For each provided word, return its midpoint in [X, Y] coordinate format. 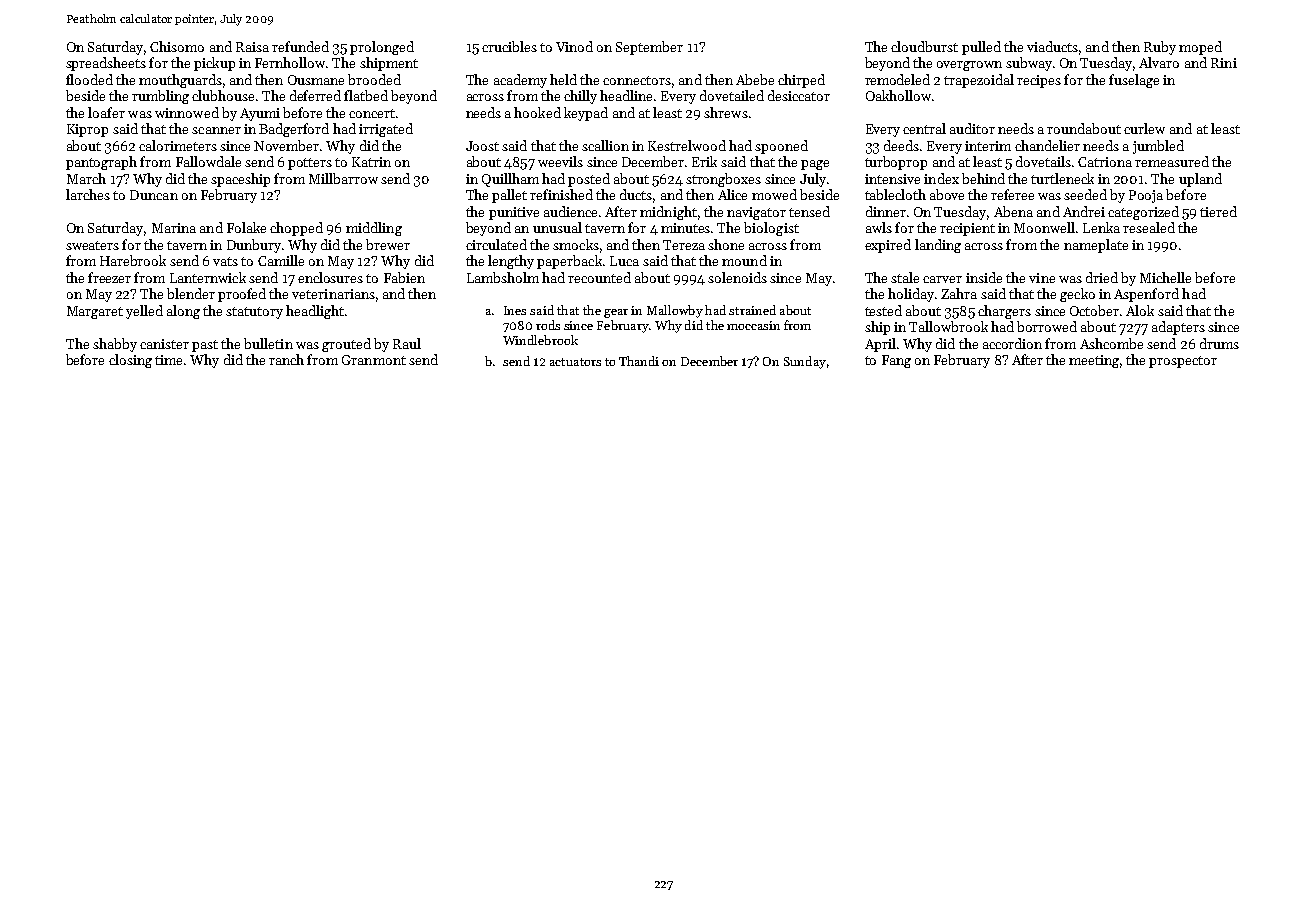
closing [130, 361]
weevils [560, 161]
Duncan [154, 195]
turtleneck [1062, 178]
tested [883, 310]
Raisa [252, 47]
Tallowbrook [948, 326]
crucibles [509, 46]
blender [191, 293]
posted [589, 180]
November [286, 145]
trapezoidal [979, 81]
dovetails [1043, 161]
